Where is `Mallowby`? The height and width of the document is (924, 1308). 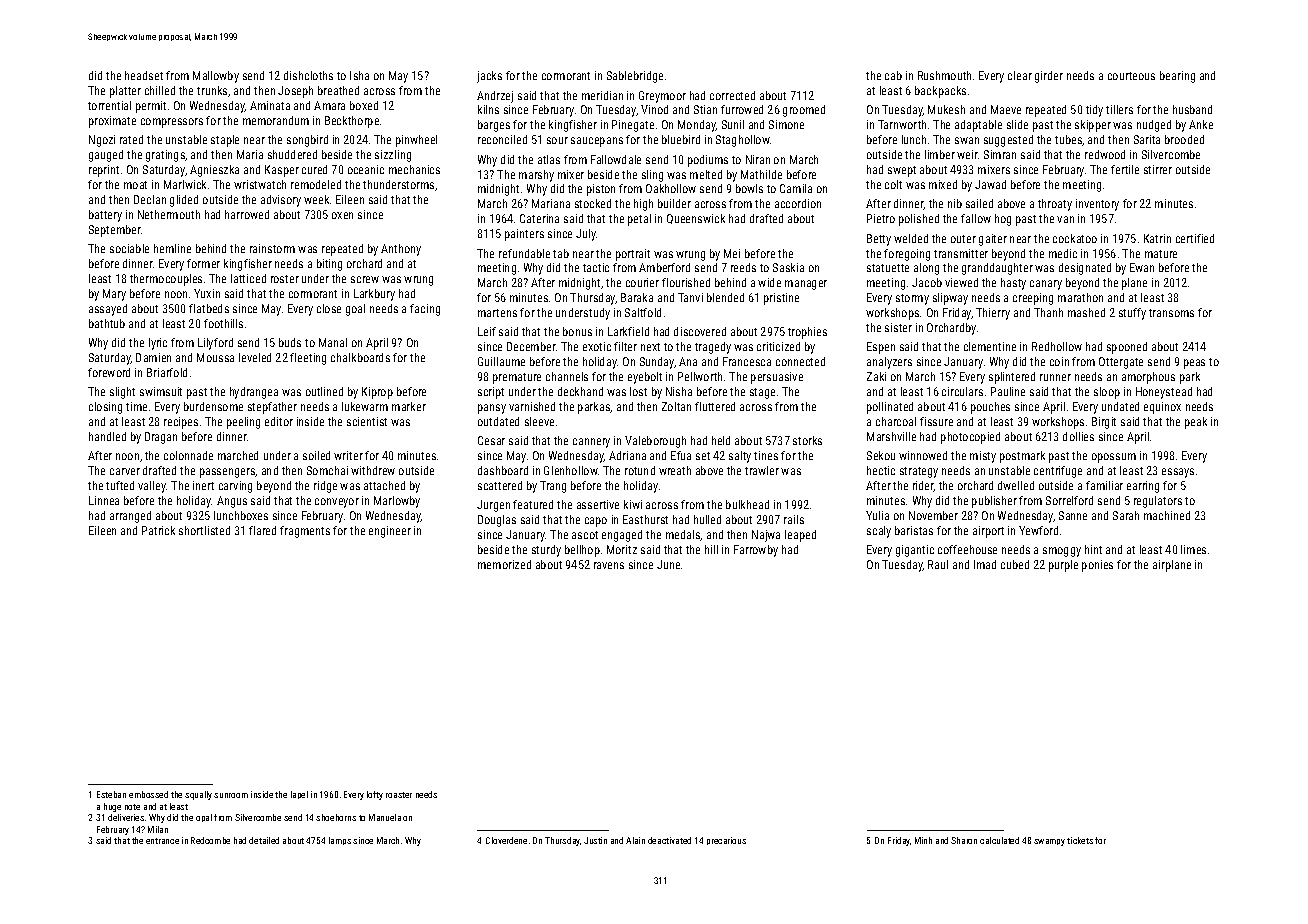 Mallowby is located at coordinates (216, 77).
